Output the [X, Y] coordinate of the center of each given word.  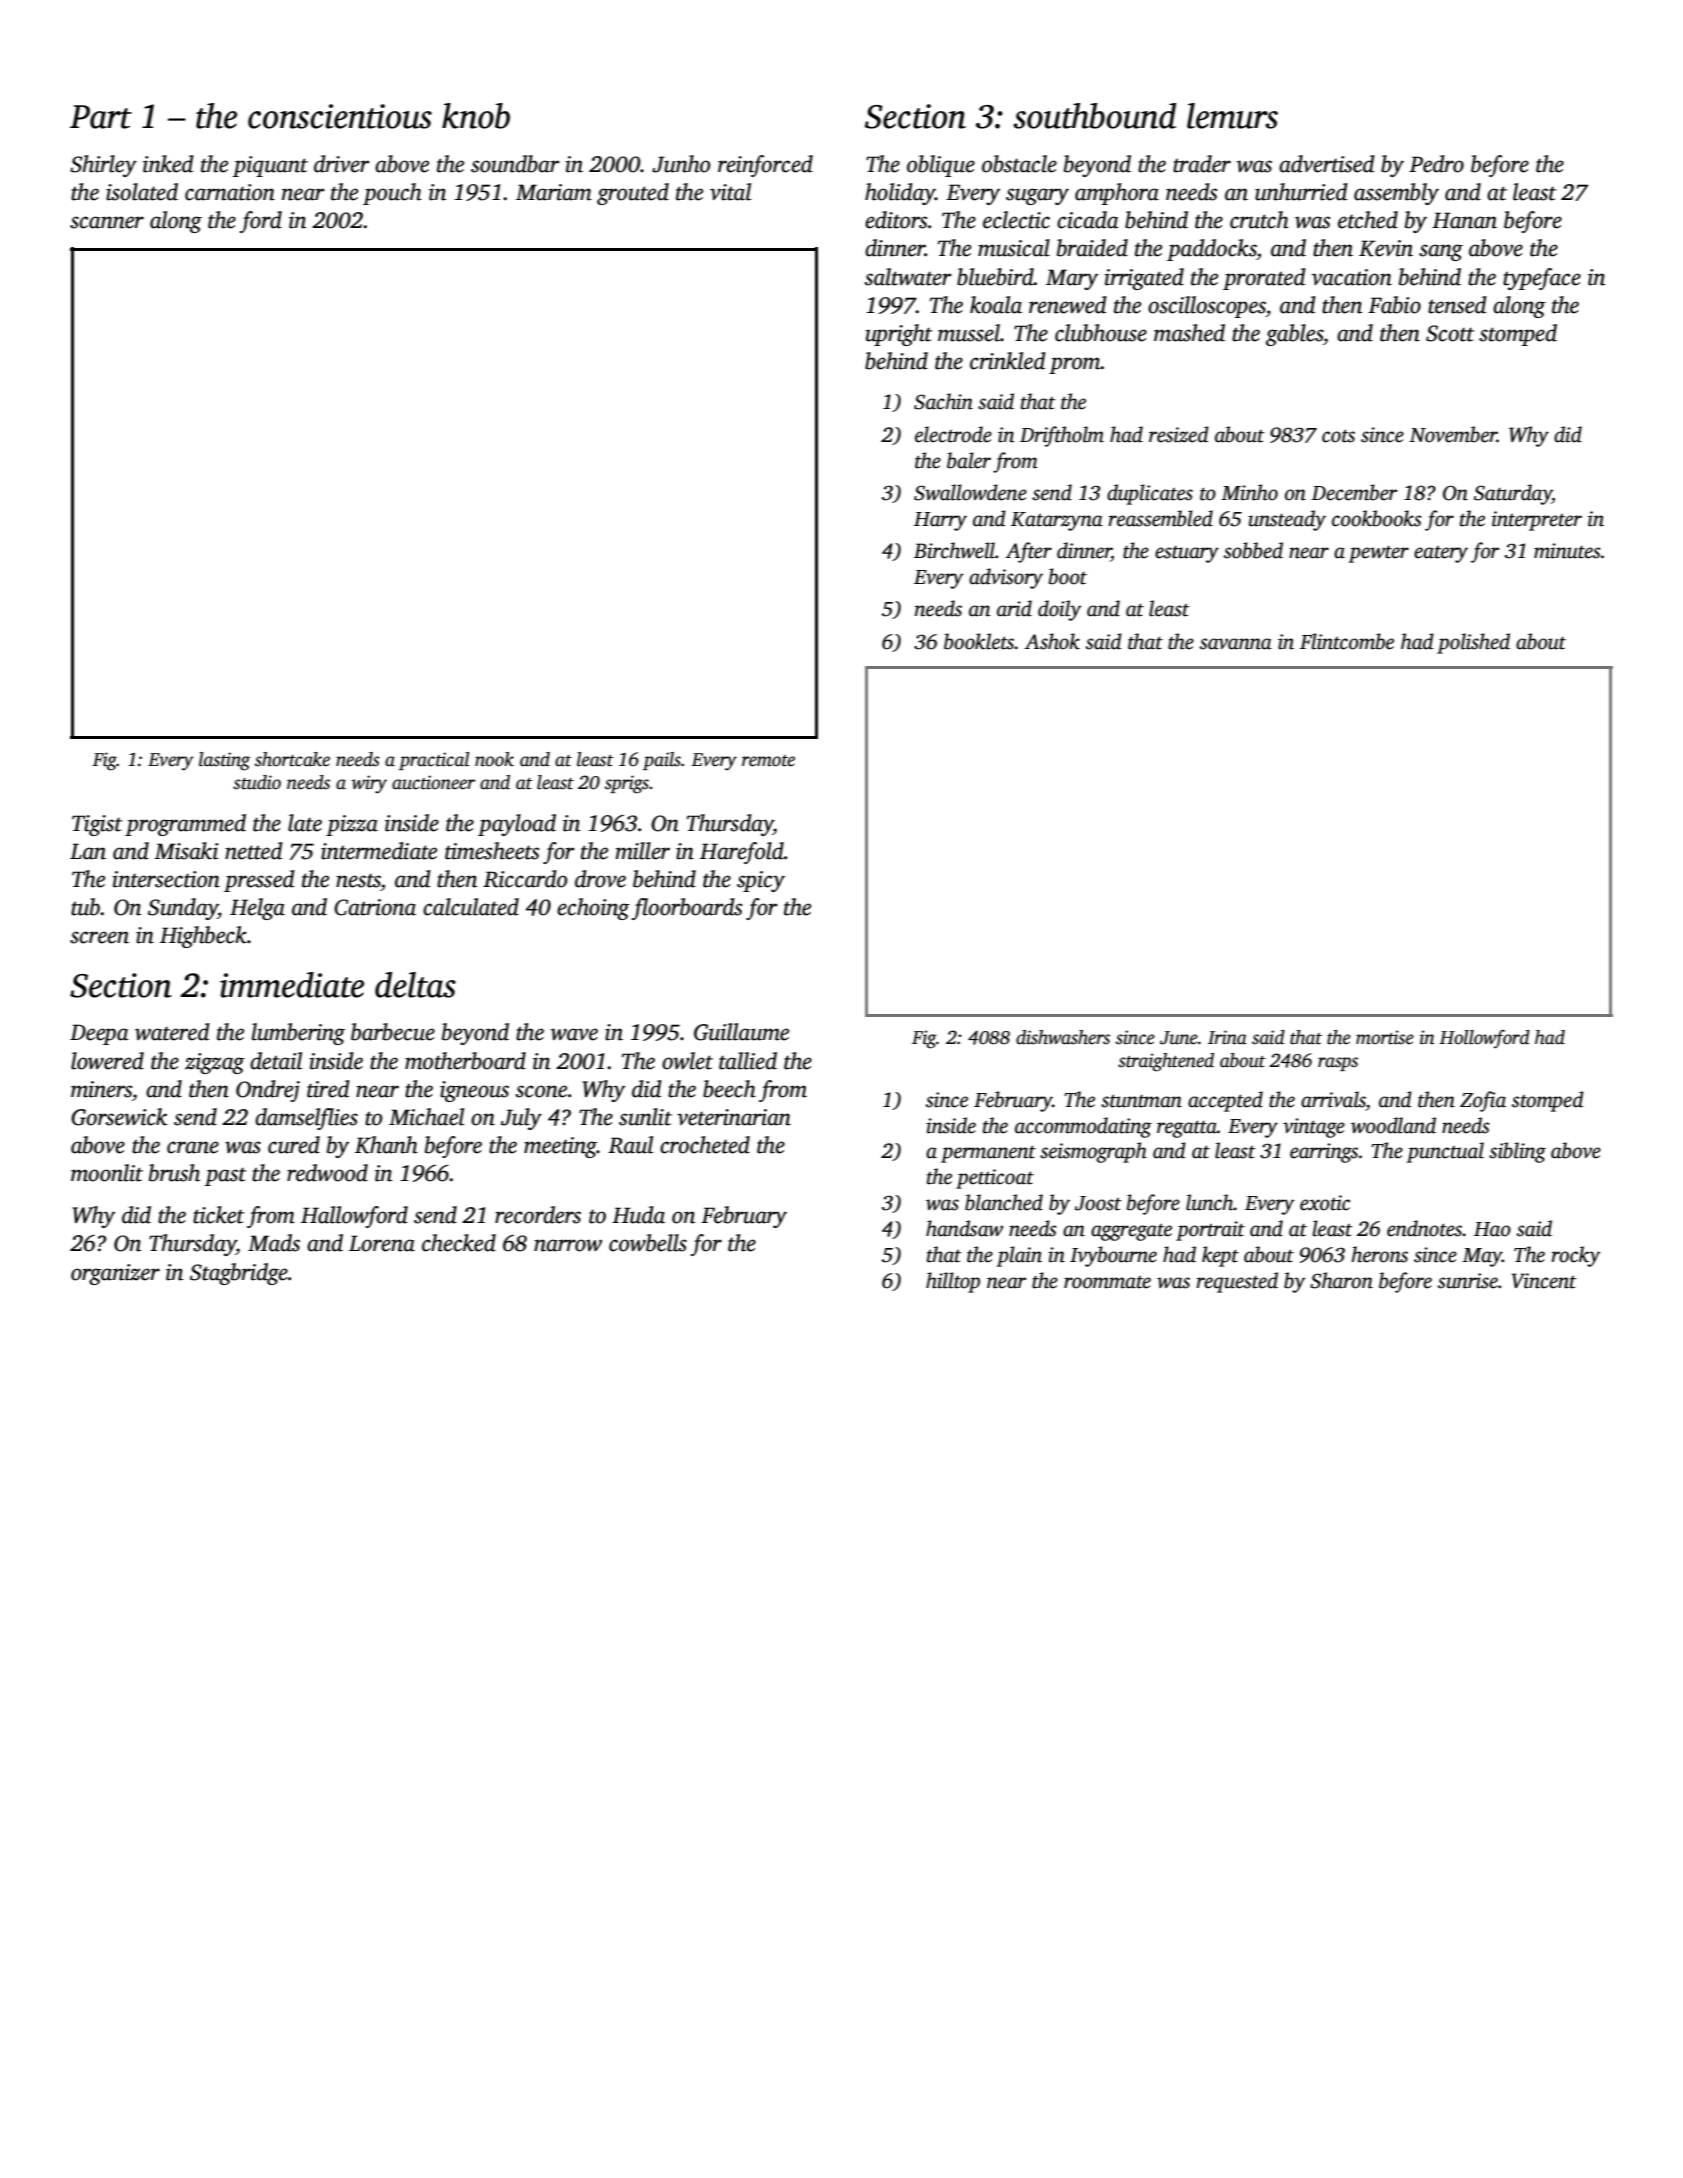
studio [257, 782]
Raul [630, 1145]
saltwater [908, 277]
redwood [327, 1173]
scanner [107, 222]
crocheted [705, 1145]
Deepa [99, 1034]
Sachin [943, 401]
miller [642, 851]
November [1453, 434]
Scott [1450, 333]
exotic [1325, 1203]
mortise [1385, 1037]
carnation [230, 192]
